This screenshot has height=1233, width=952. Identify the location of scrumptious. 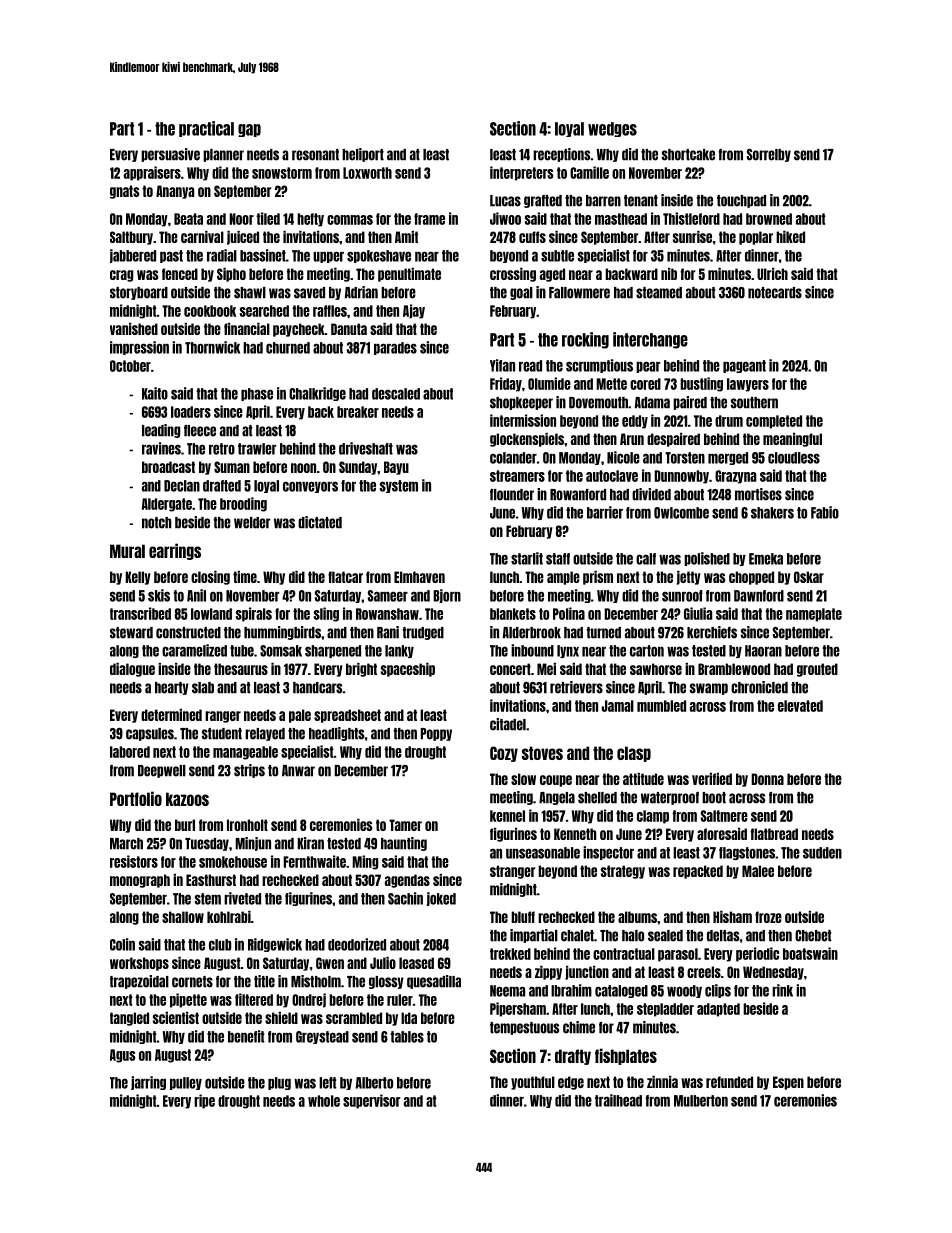
(599, 366).
